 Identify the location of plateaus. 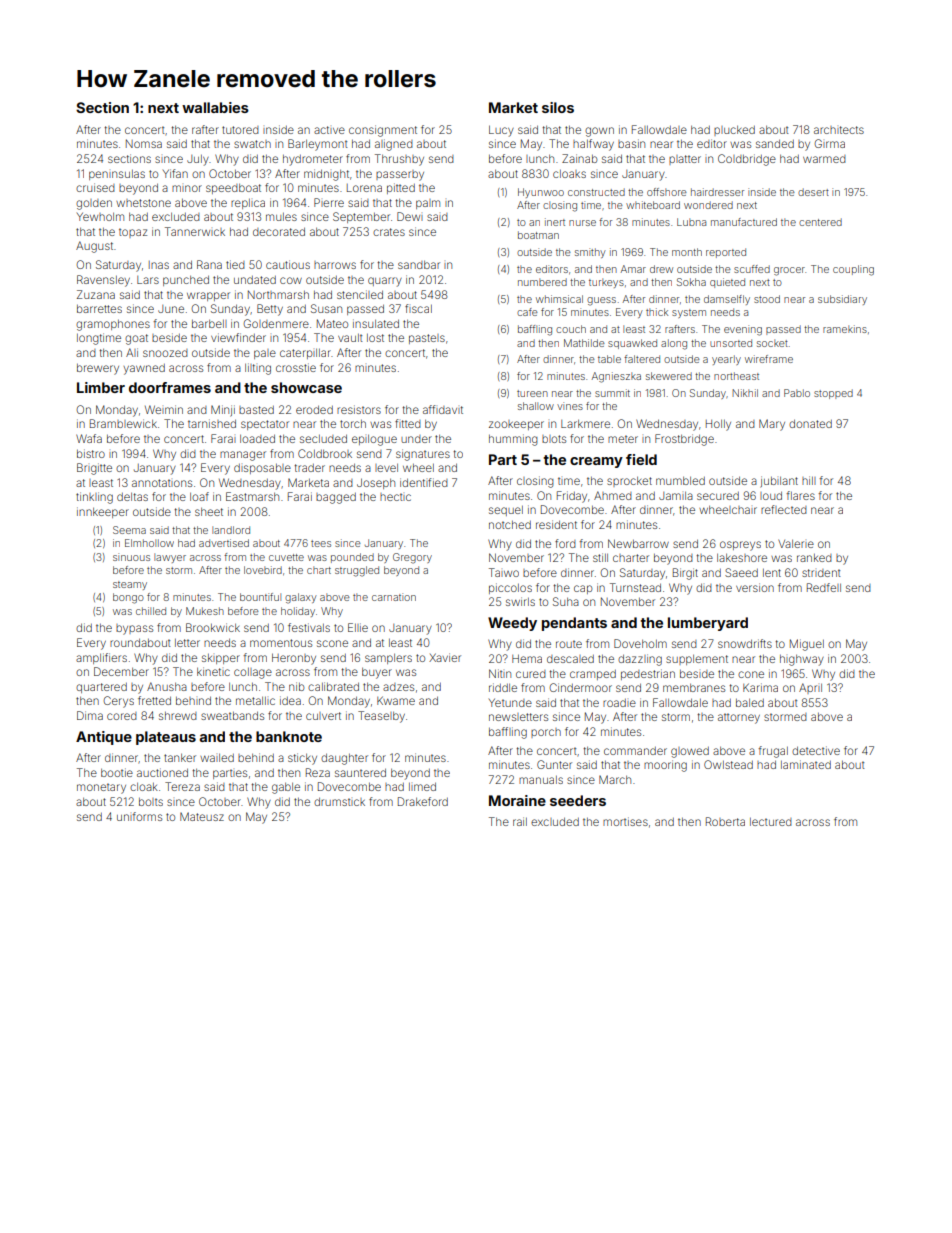
(166, 738).
